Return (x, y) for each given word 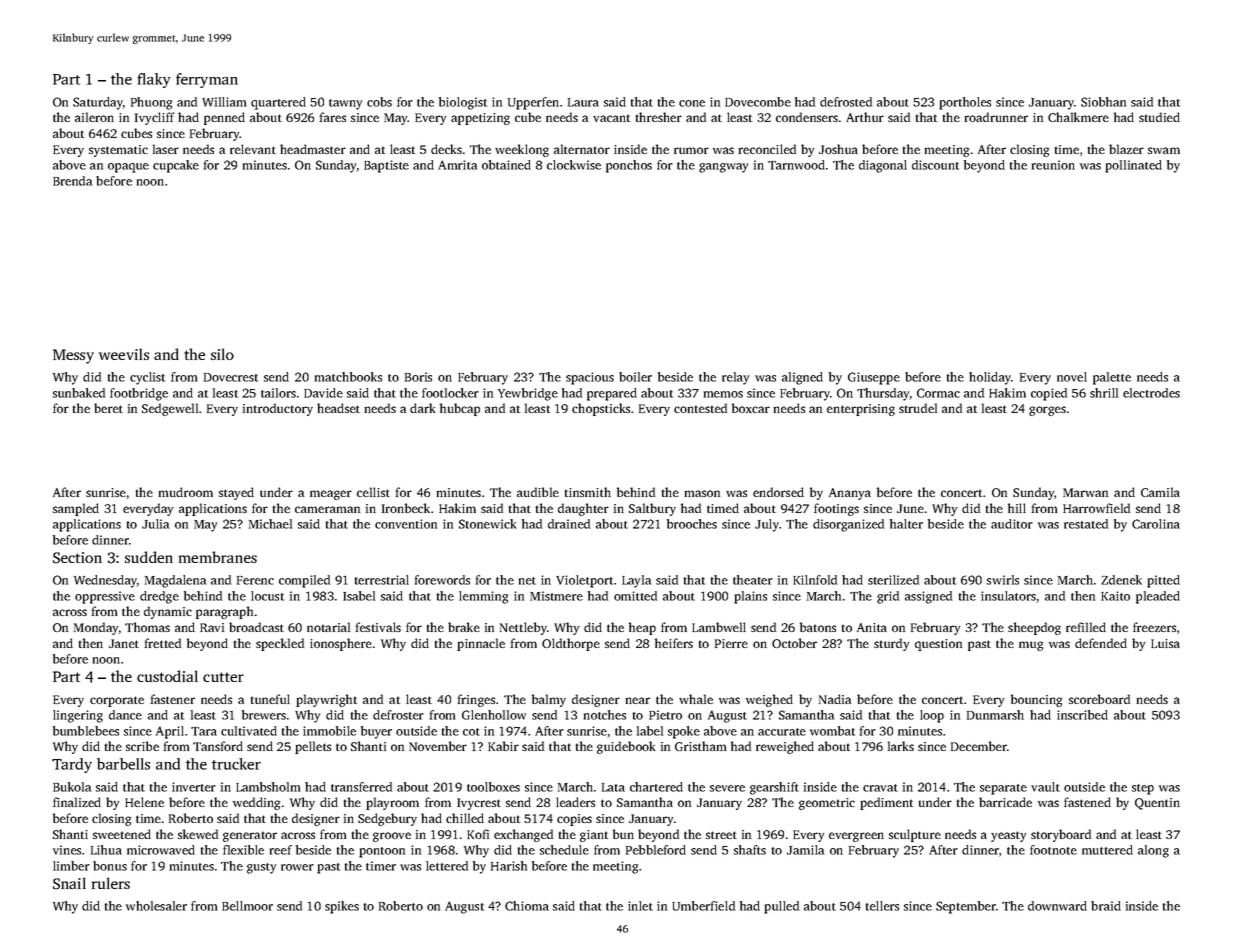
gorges (1047, 411)
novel (1072, 377)
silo (222, 354)
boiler (635, 377)
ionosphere (341, 644)
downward (1057, 906)
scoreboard (1099, 699)
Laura (583, 102)
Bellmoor (247, 906)
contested (700, 408)
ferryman (207, 80)
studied (1159, 117)
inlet (640, 906)
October (794, 643)
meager (331, 495)
